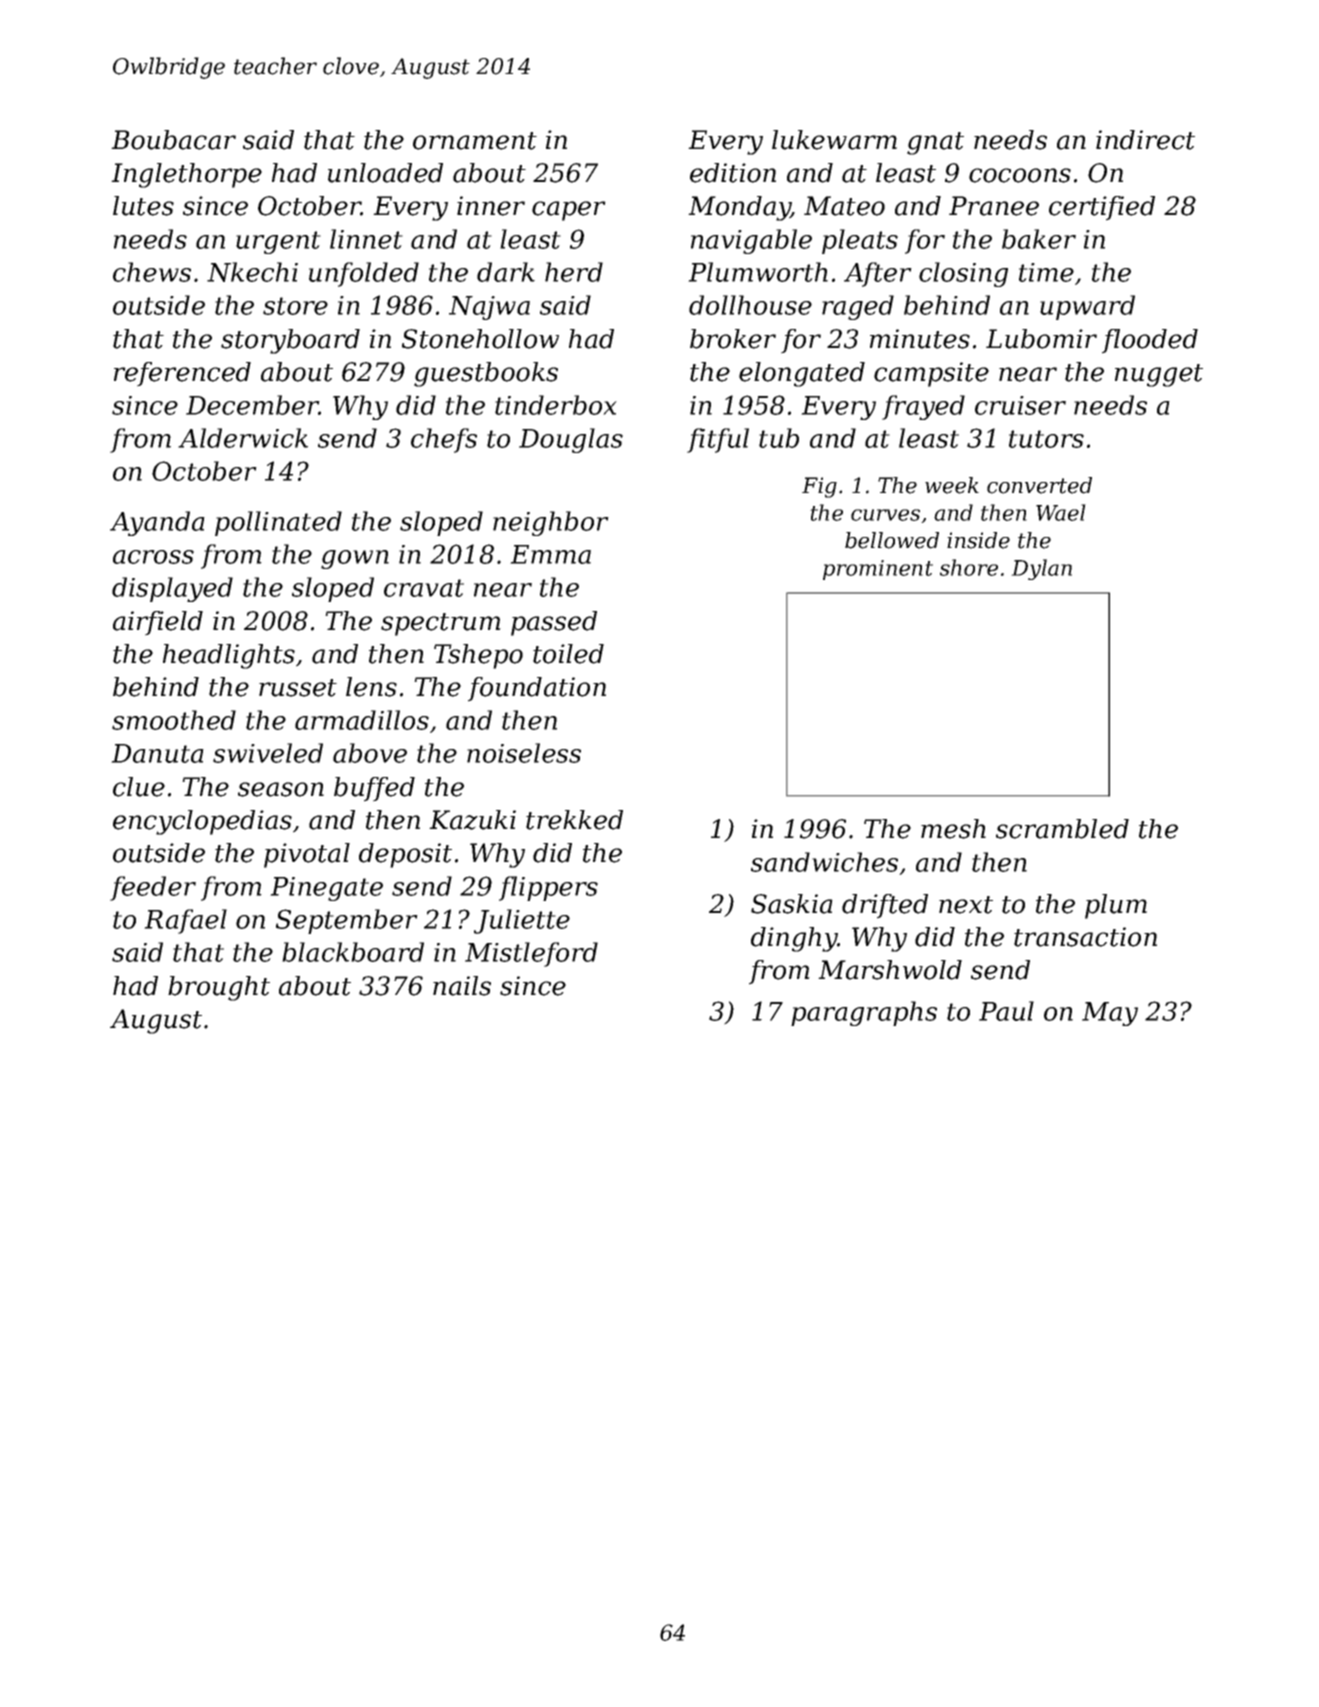  What do you see at coordinates (1062, 829) in the screenshot?
I see `scrambled` at bounding box center [1062, 829].
